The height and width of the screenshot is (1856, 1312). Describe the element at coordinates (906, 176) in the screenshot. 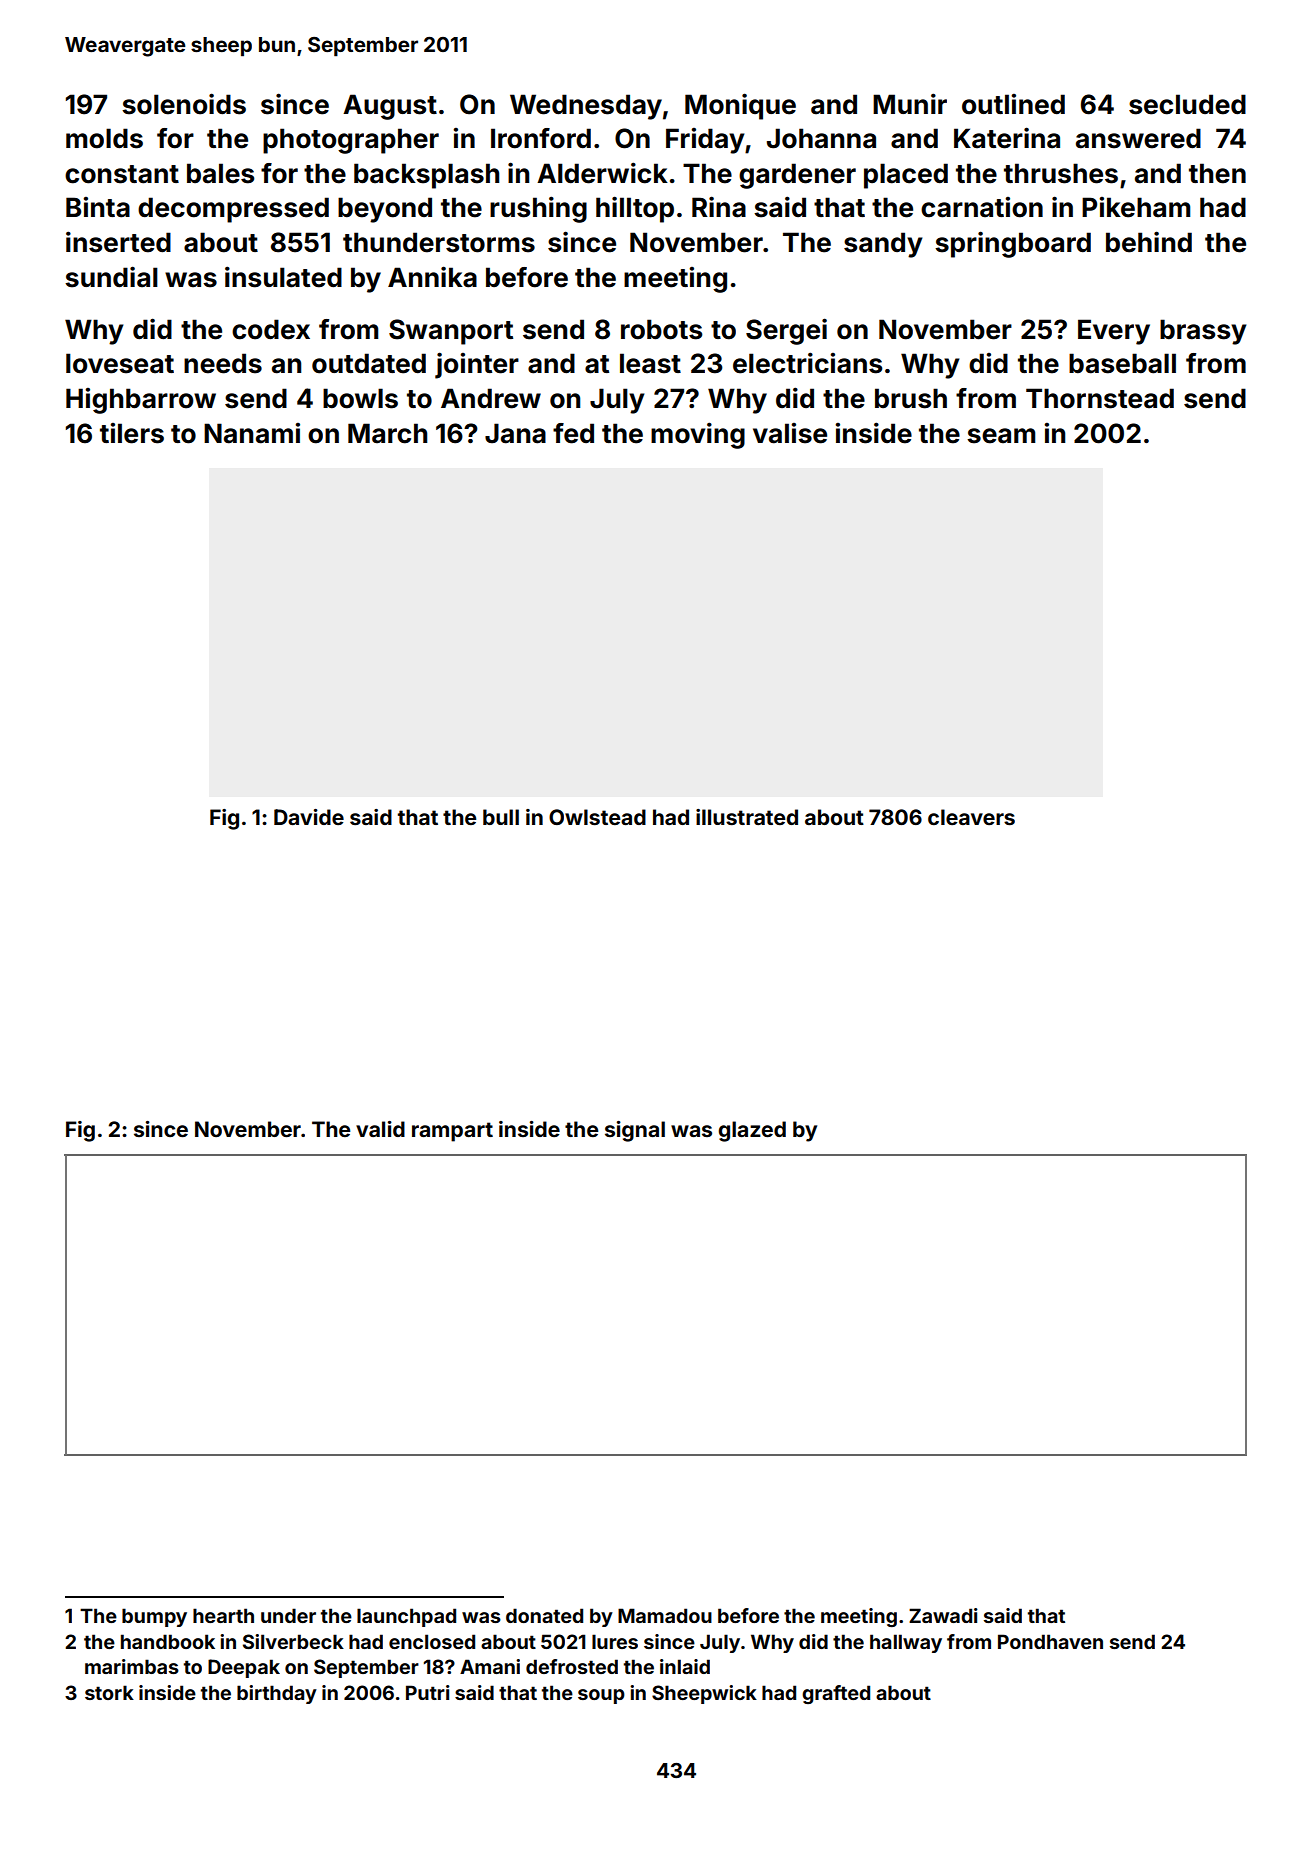

I see `placed` at that location.
